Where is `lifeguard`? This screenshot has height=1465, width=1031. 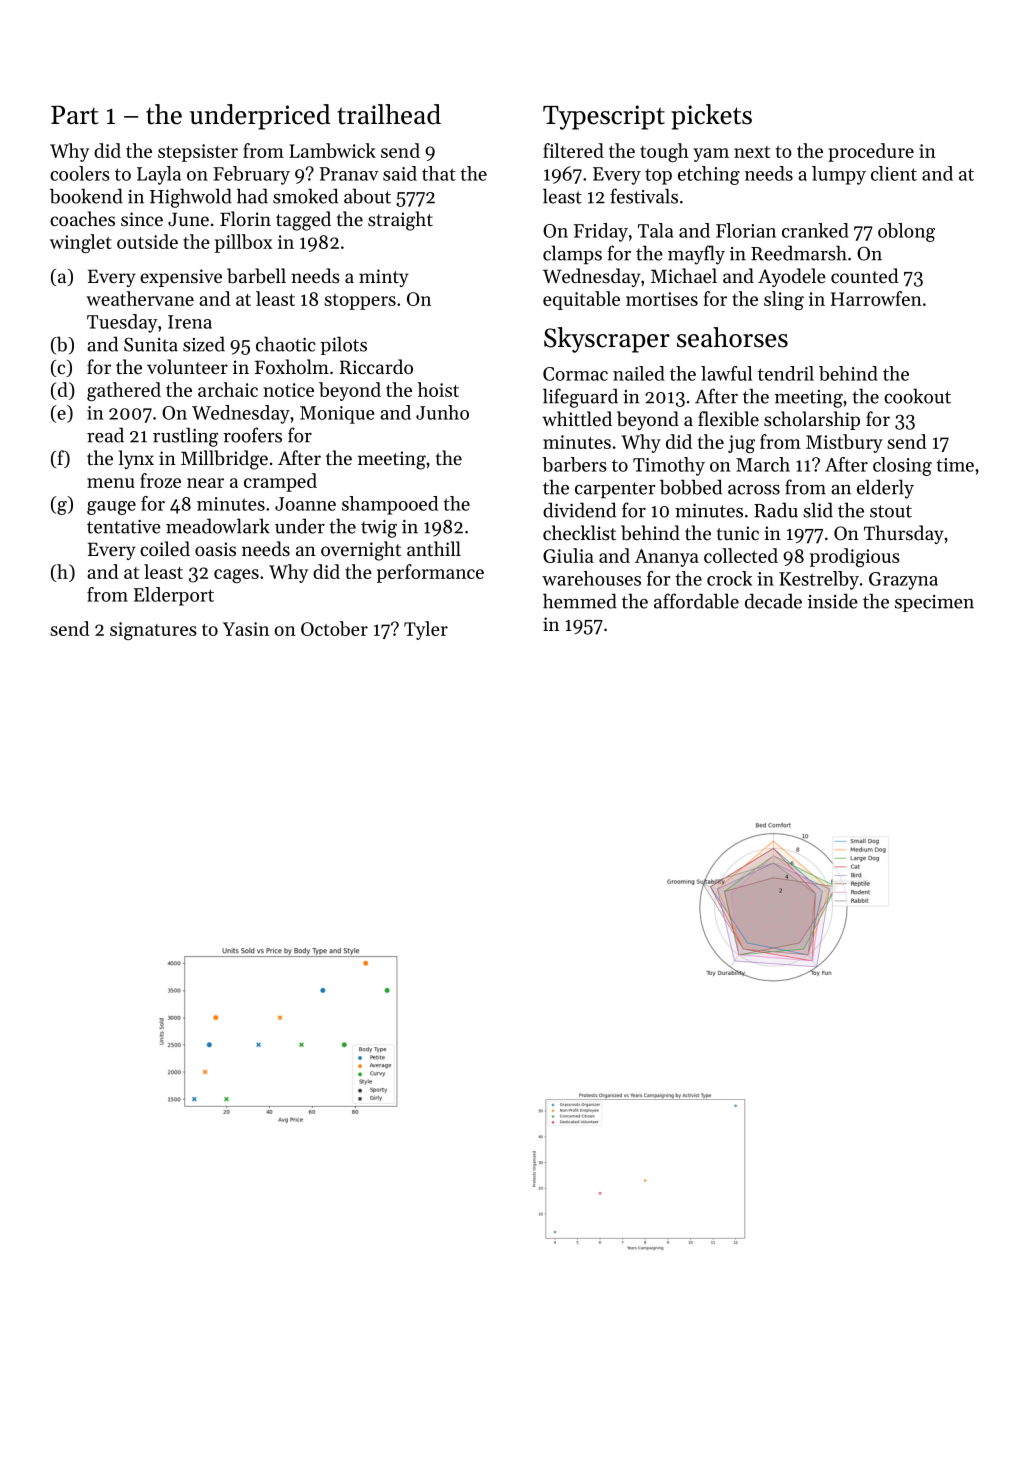
lifeguard is located at coordinates (580, 398).
